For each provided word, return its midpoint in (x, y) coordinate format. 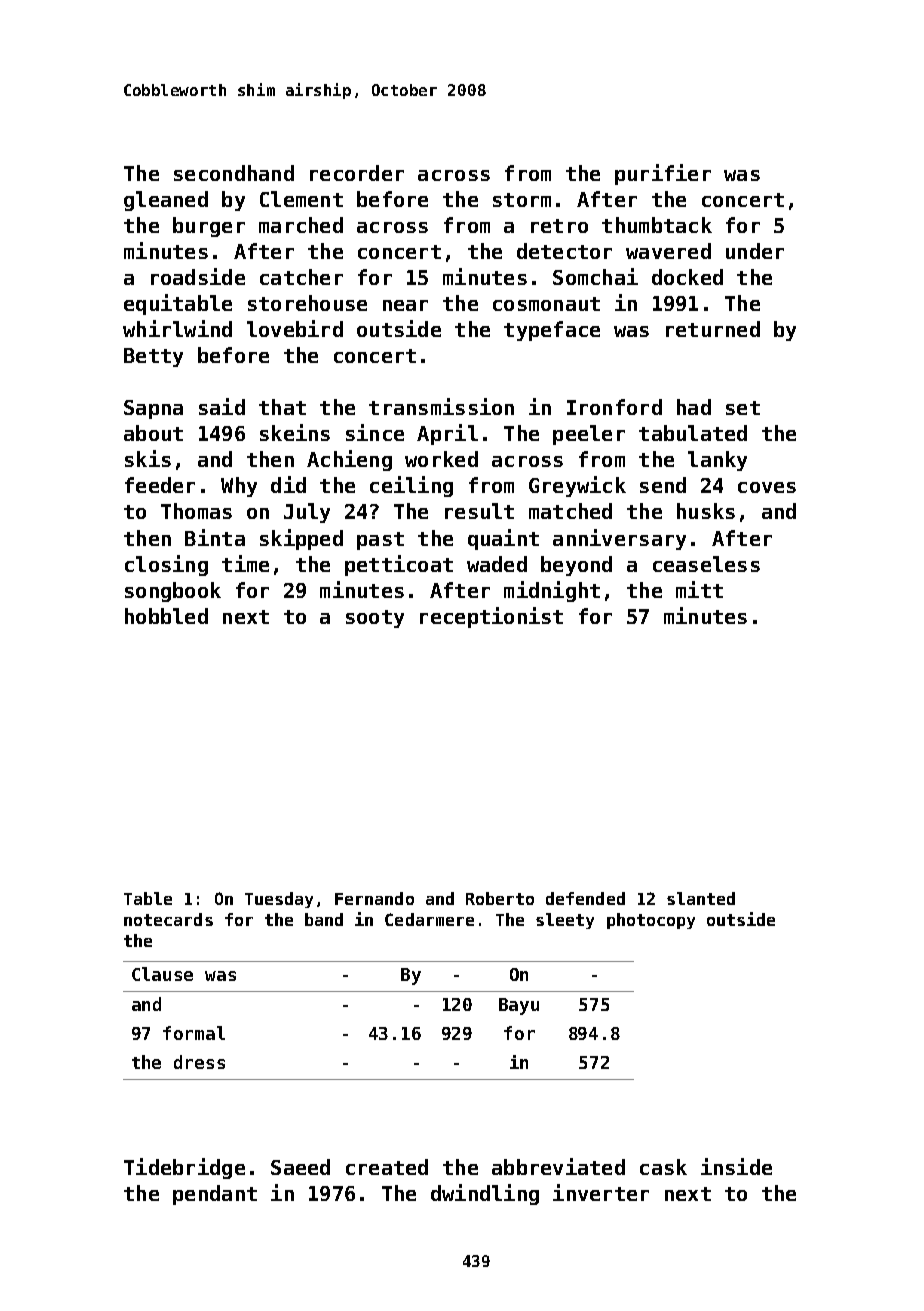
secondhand (234, 173)
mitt (699, 589)
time (245, 563)
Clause (162, 974)
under (755, 251)
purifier (663, 174)
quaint (503, 539)
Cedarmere (429, 919)
